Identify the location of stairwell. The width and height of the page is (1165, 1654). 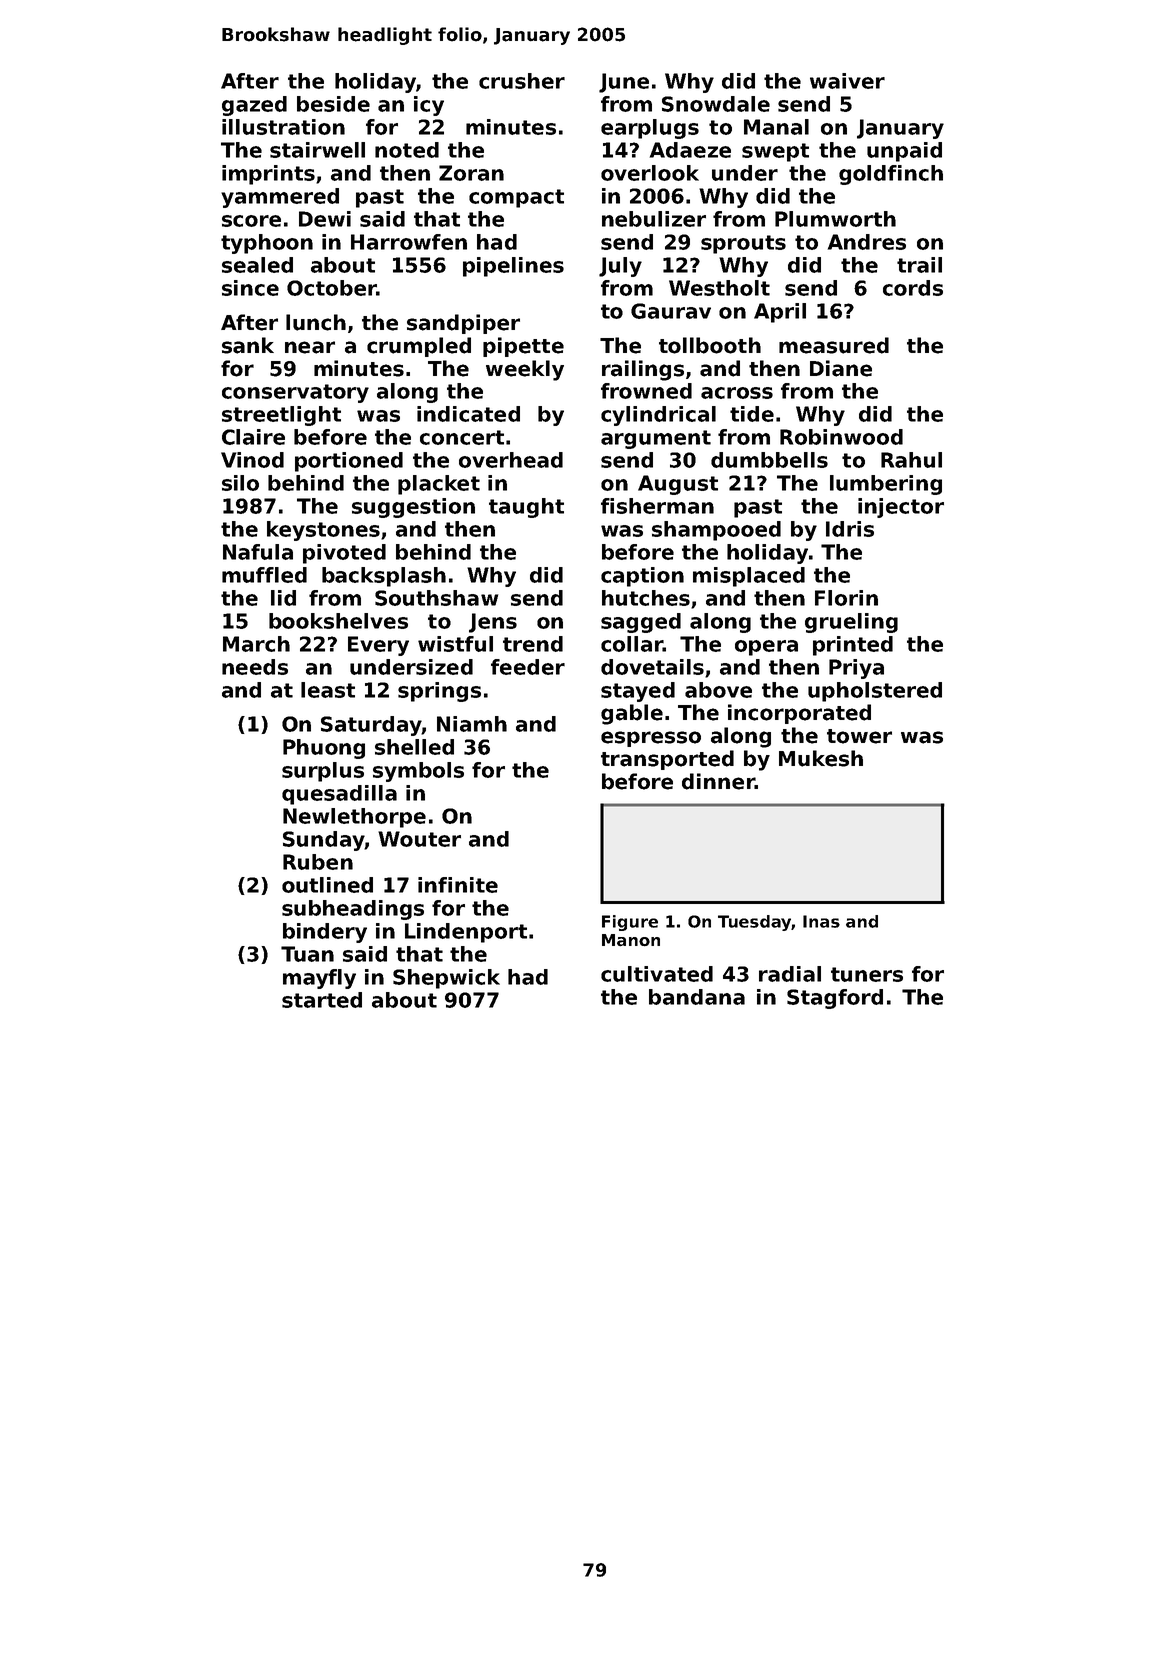
(317, 150).
